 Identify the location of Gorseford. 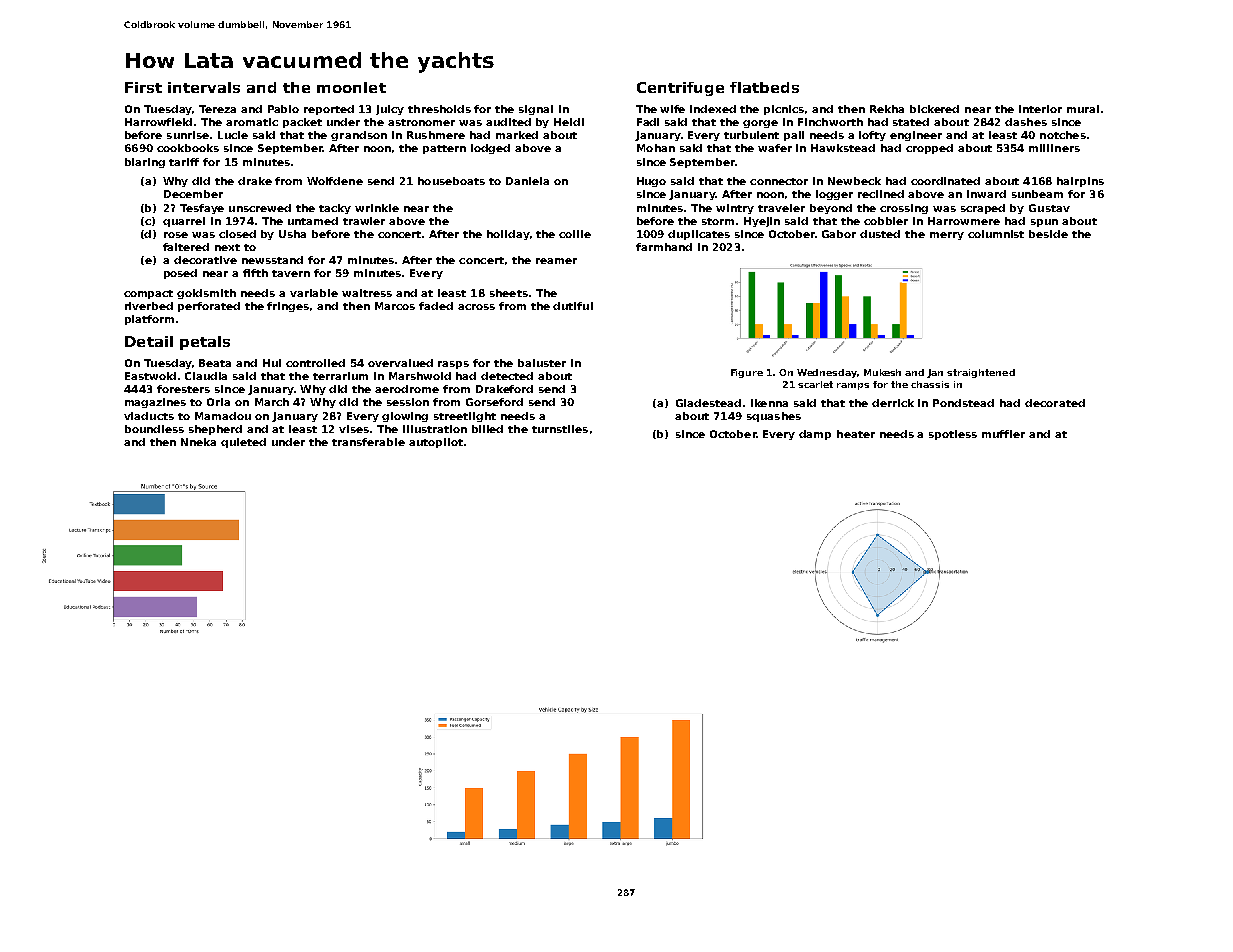
(494, 402).
